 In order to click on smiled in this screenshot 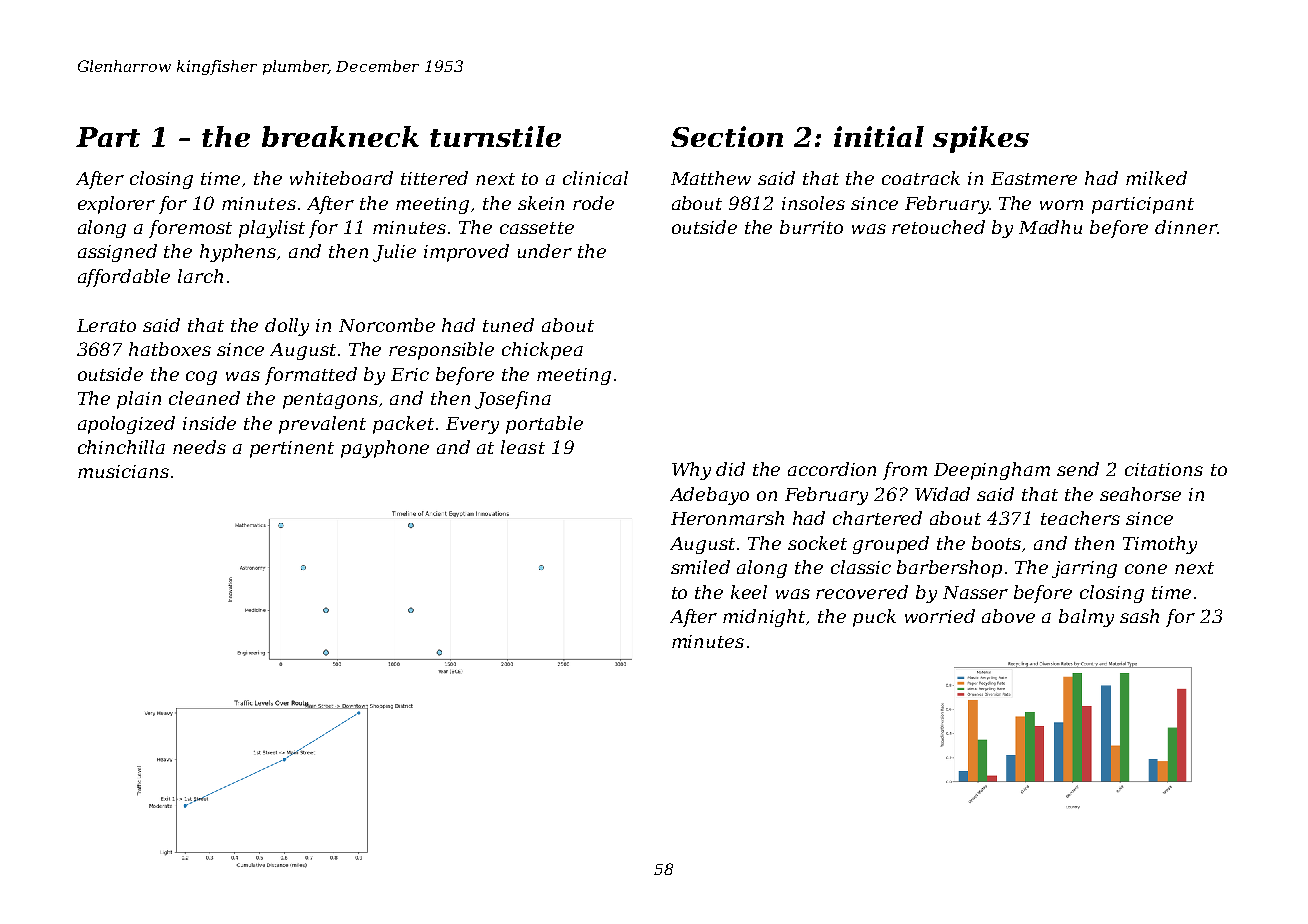, I will do `click(700, 567)`.
